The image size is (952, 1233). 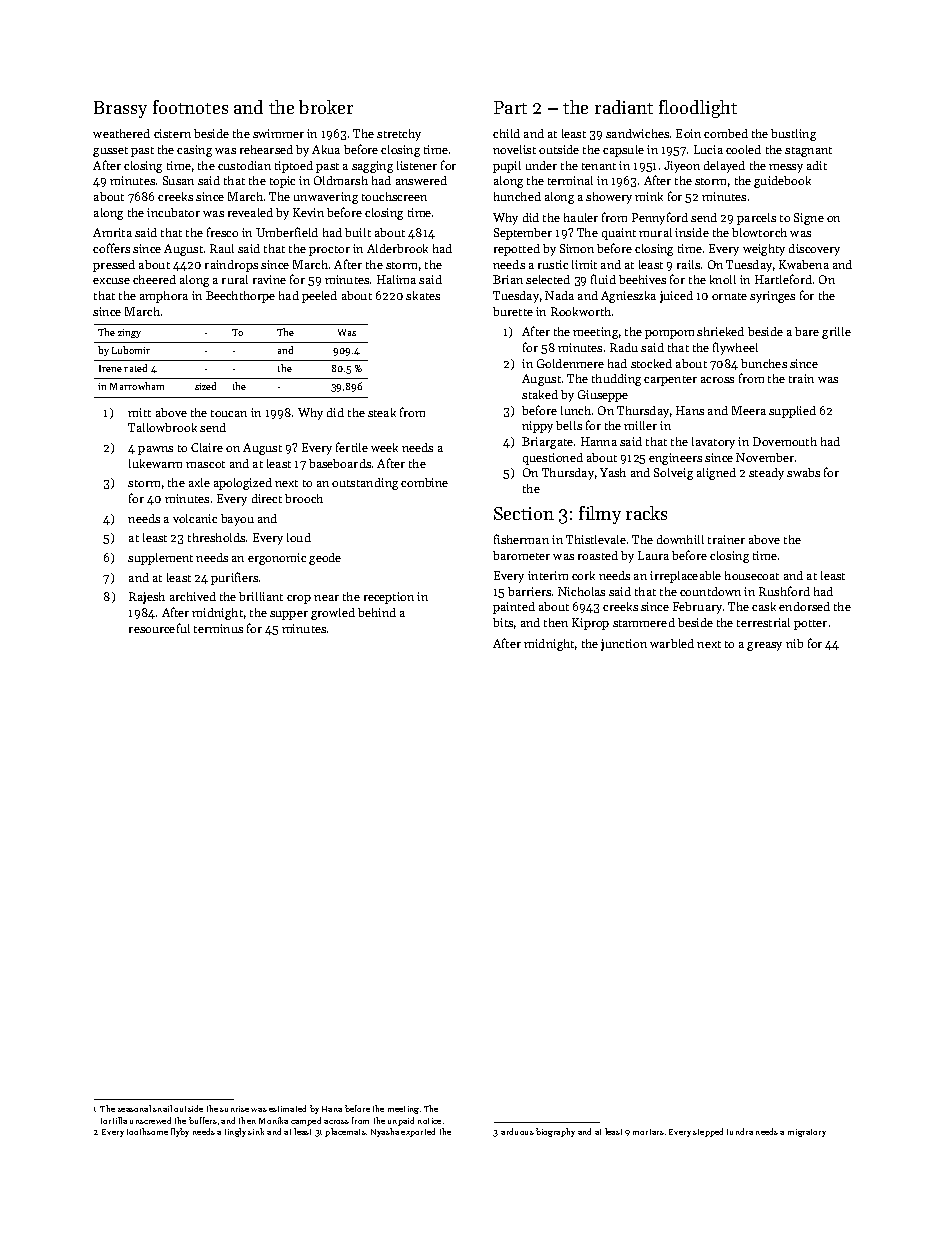 What do you see at coordinates (555, 1132) in the screenshot?
I see `biography` at bounding box center [555, 1132].
